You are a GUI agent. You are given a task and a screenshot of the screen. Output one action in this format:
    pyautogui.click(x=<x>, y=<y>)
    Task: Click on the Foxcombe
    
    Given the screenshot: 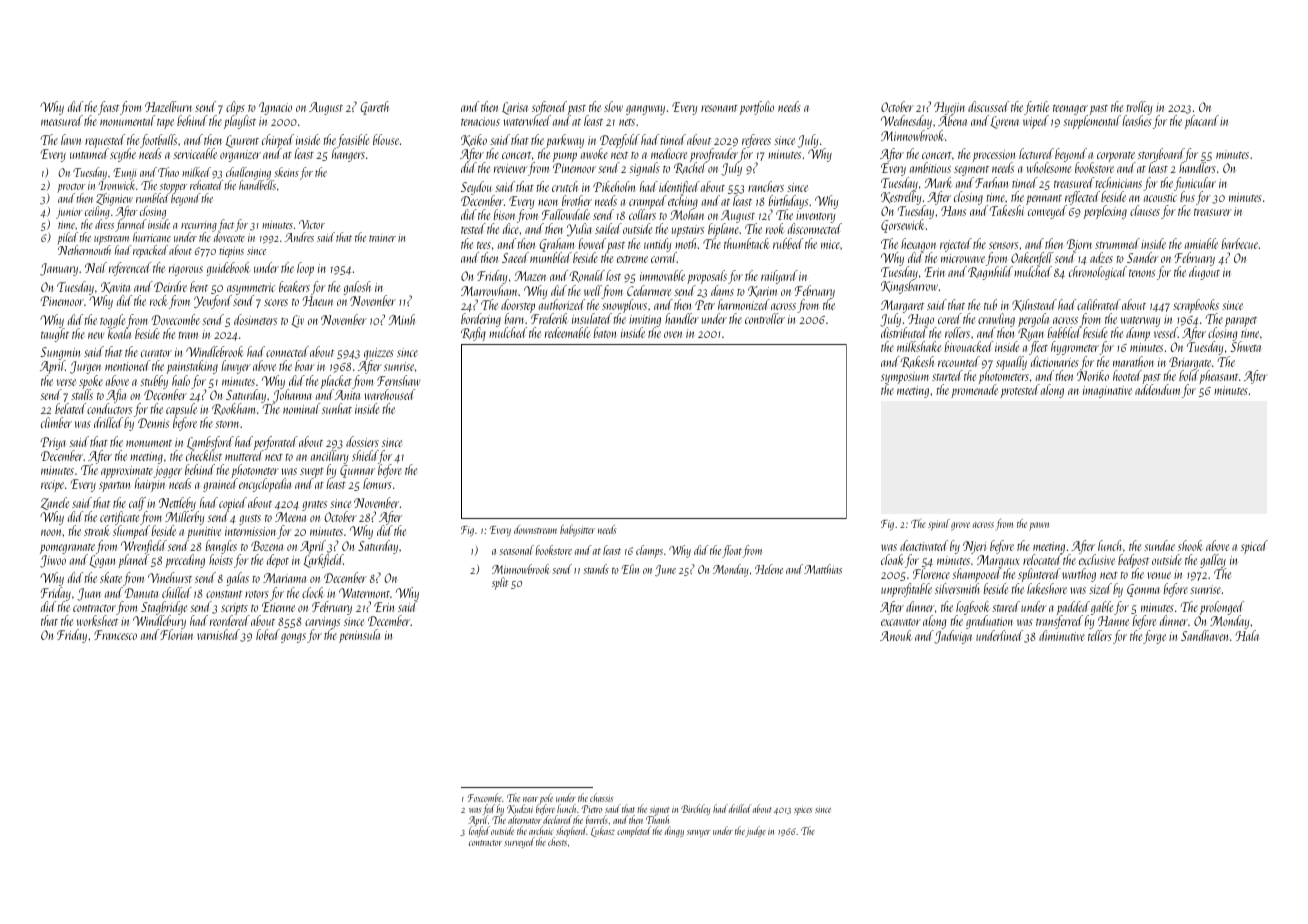 What is the action you would take?
    pyautogui.click(x=485, y=797)
